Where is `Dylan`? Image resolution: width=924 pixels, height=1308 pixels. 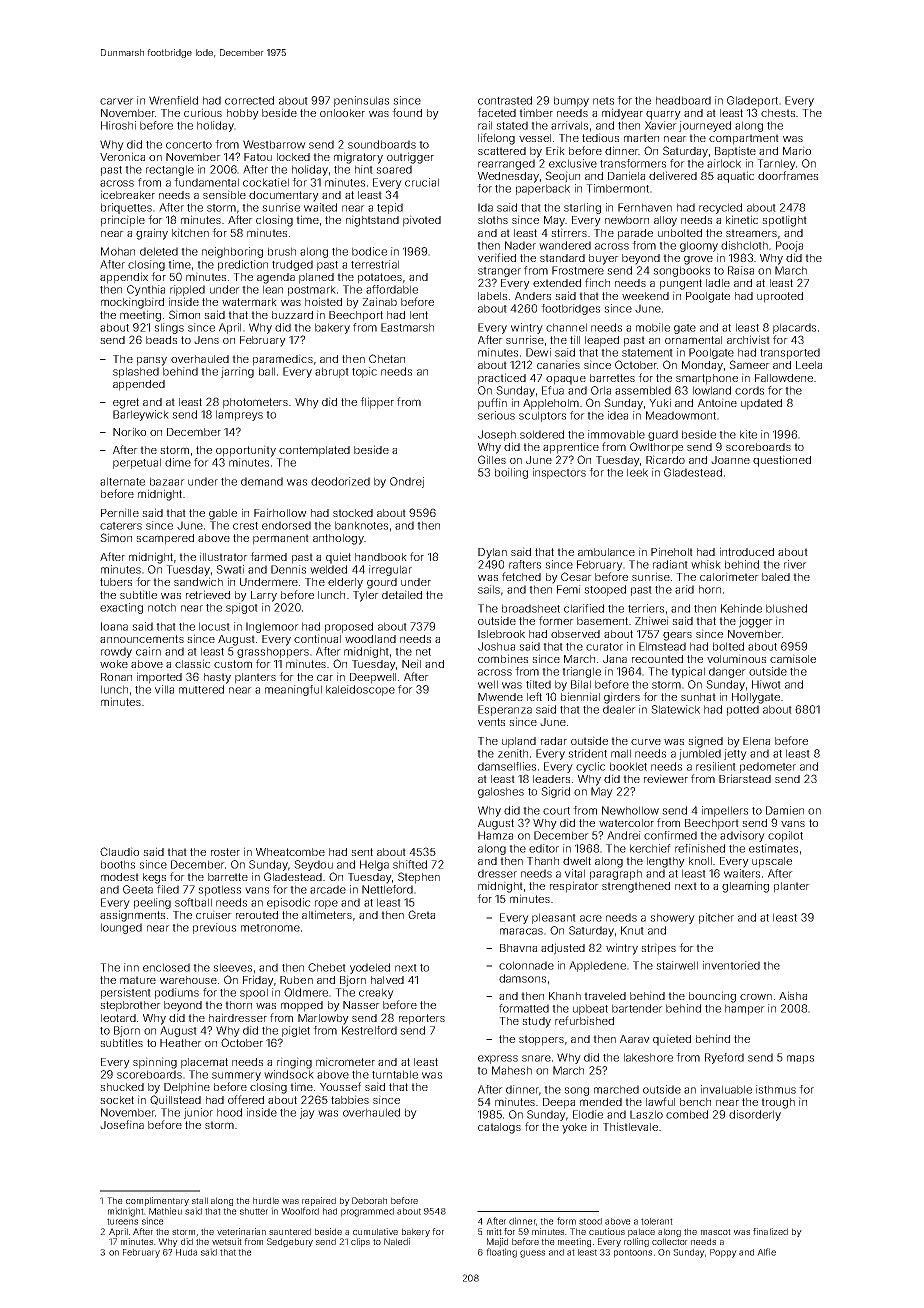
Dylan is located at coordinates (492, 553).
